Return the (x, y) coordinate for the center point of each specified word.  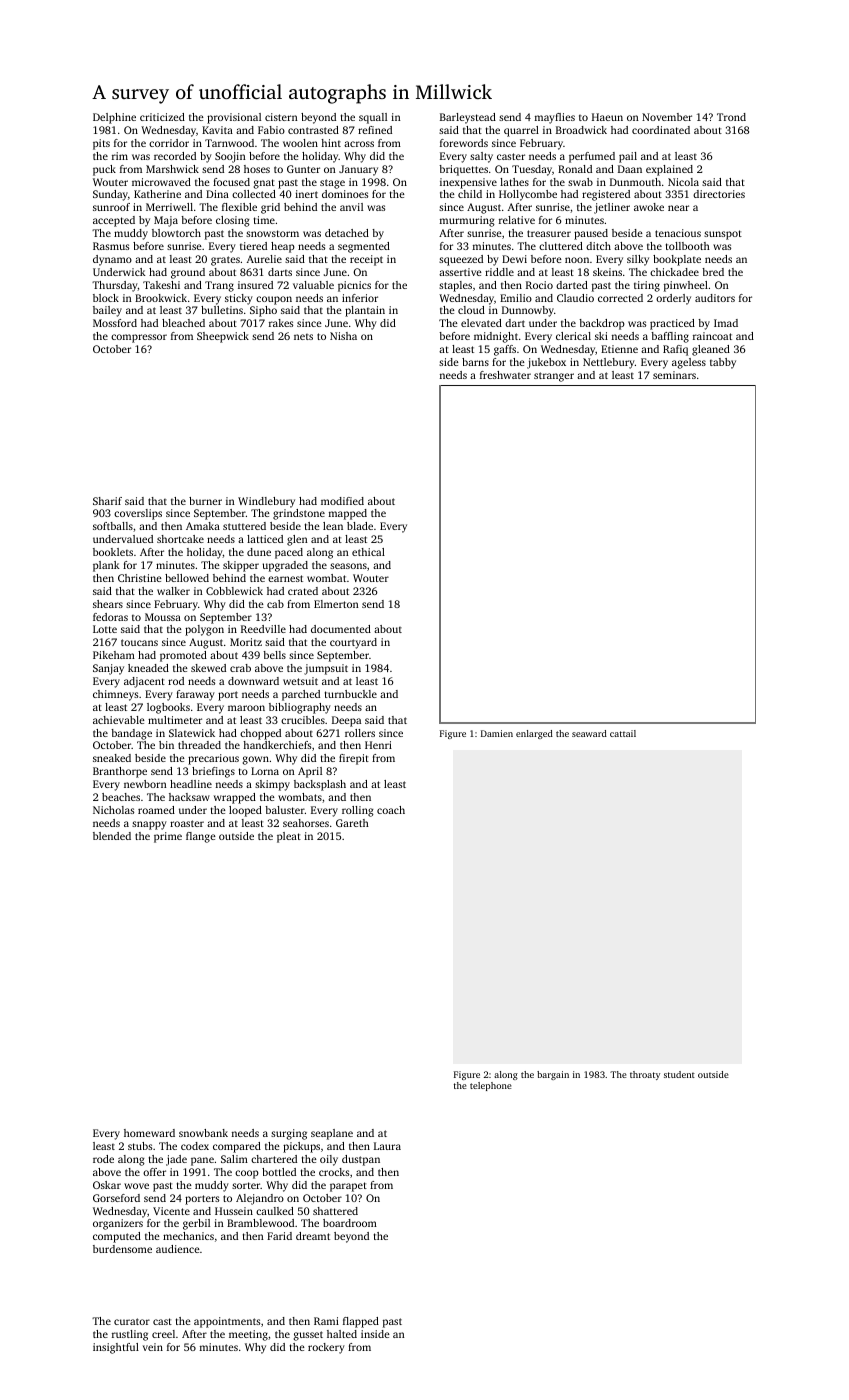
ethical (368, 552)
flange (201, 837)
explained (669, 170)
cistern (281, 117)
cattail (623, 733)
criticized (162, 117)
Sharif (107, 501)
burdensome (122, 1249)
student (679, 1074)
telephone (491, 1086)
